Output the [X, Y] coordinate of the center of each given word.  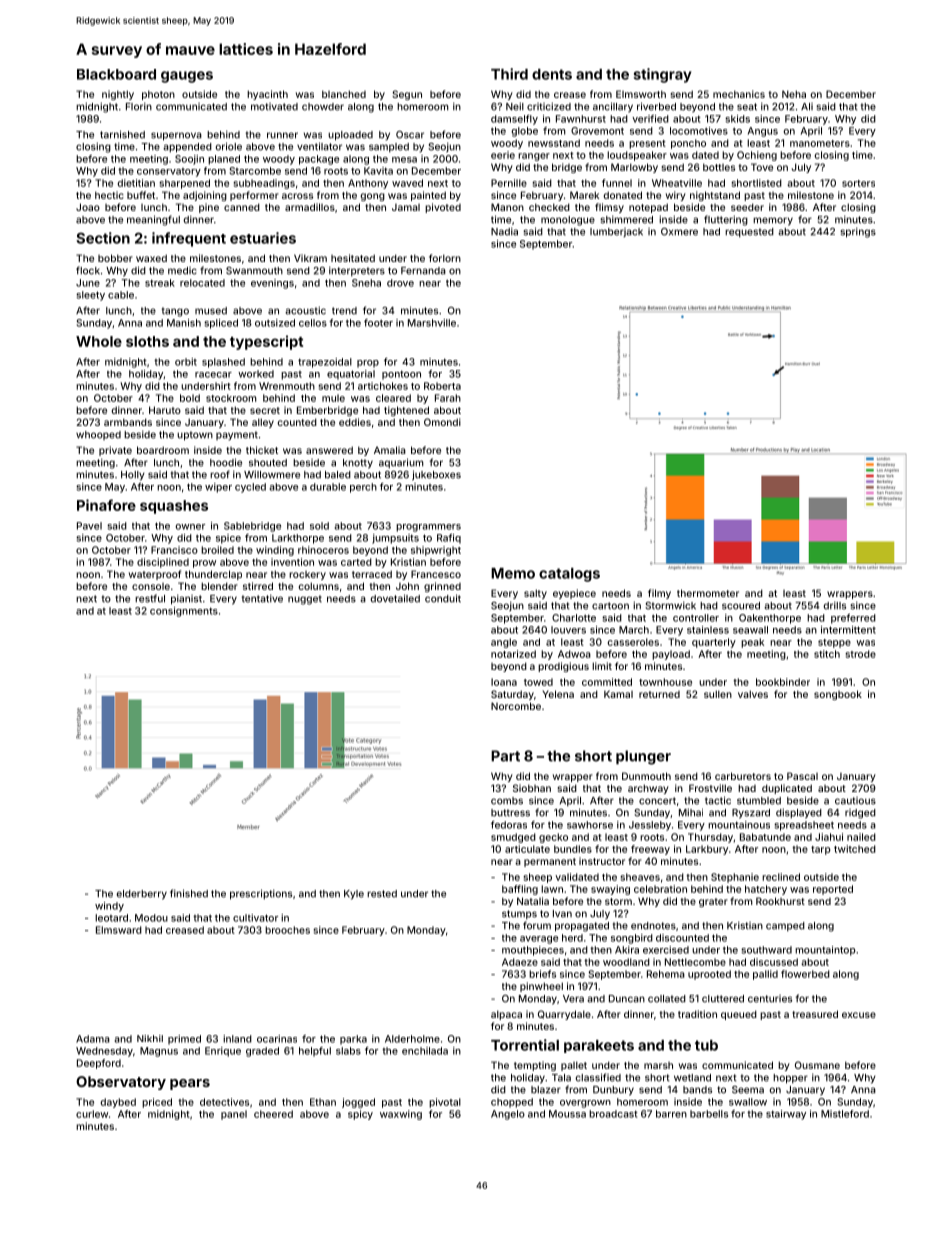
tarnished [122, 134]
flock [88, 270]
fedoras [509, 825]
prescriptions [261, 894]
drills [834, 605]
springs [858, 232]
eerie [503, 155]
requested [749, 233]
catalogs [569, 575]
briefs [542, 974]
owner [190, 527]
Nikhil [150, 1038]
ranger [534, 157]
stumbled [759, 801]
